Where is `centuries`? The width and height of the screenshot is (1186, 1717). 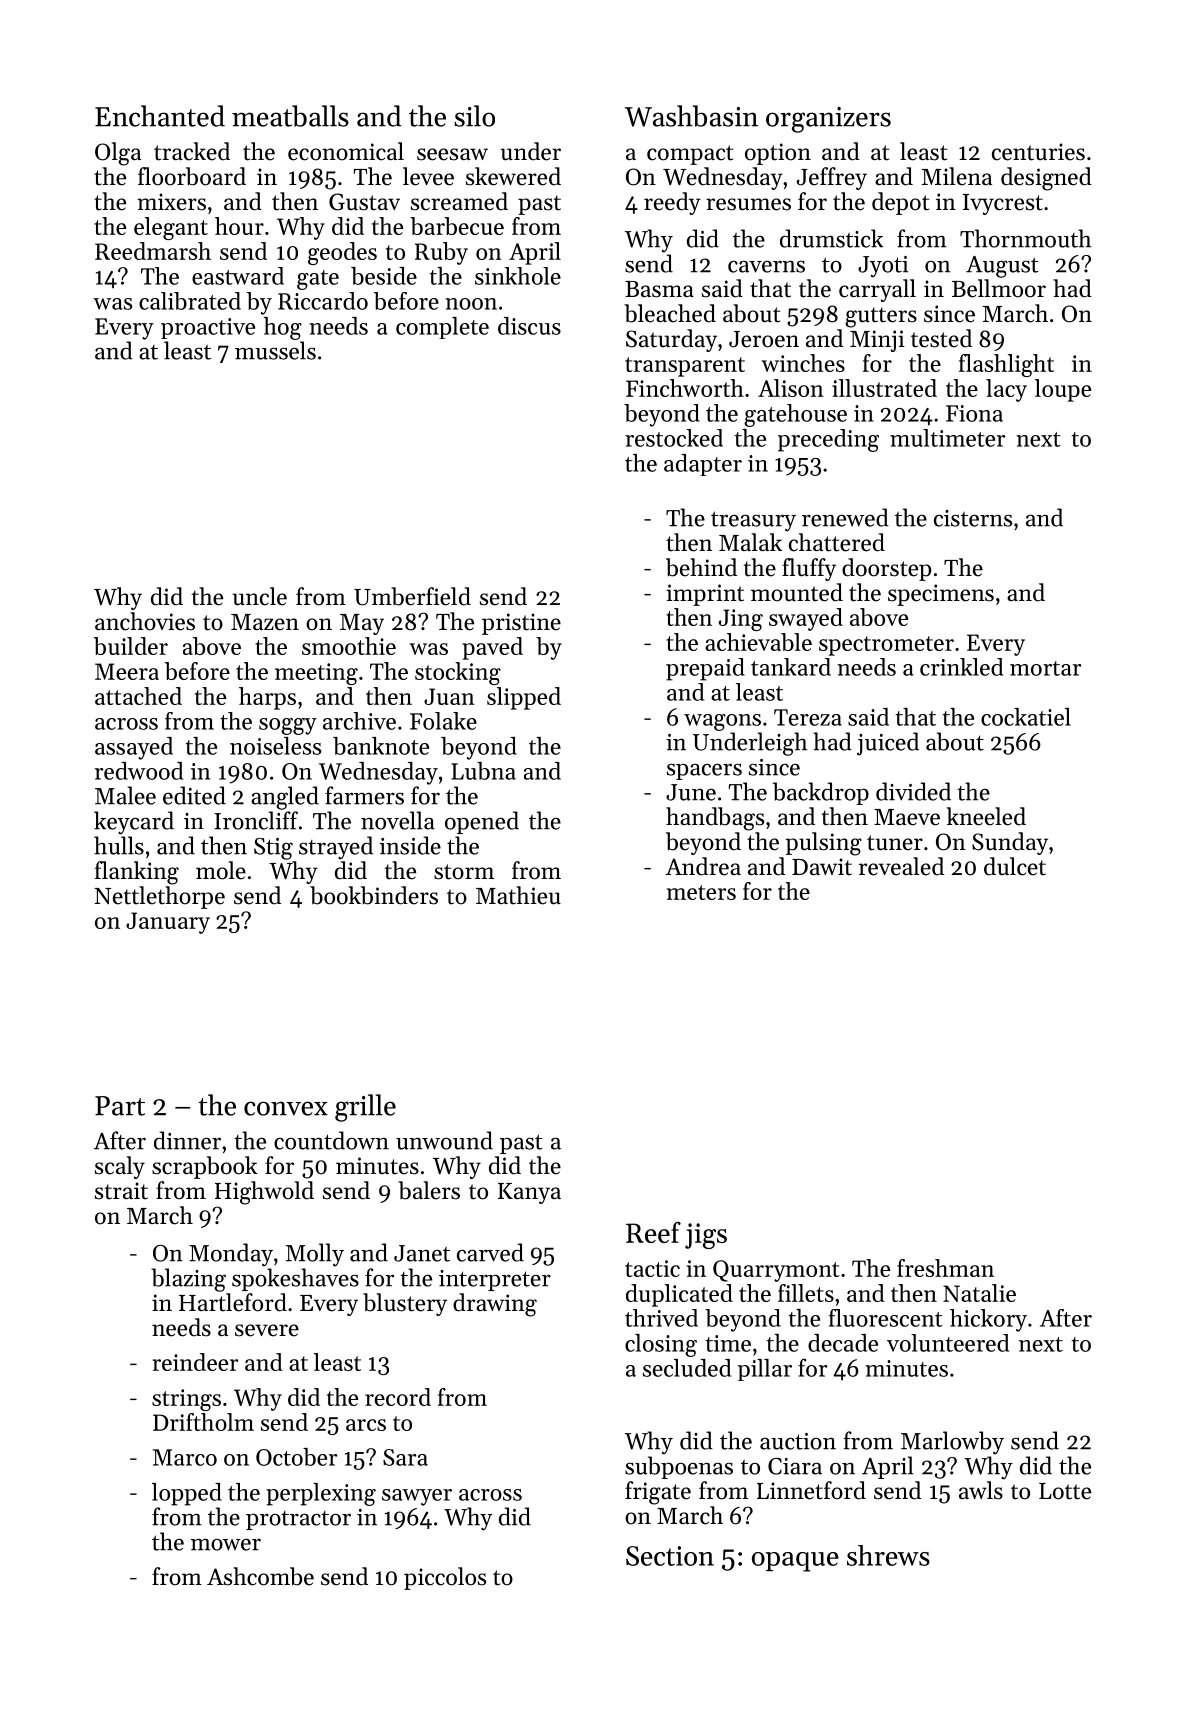 centuries is located at coordinates (1038, 152).
